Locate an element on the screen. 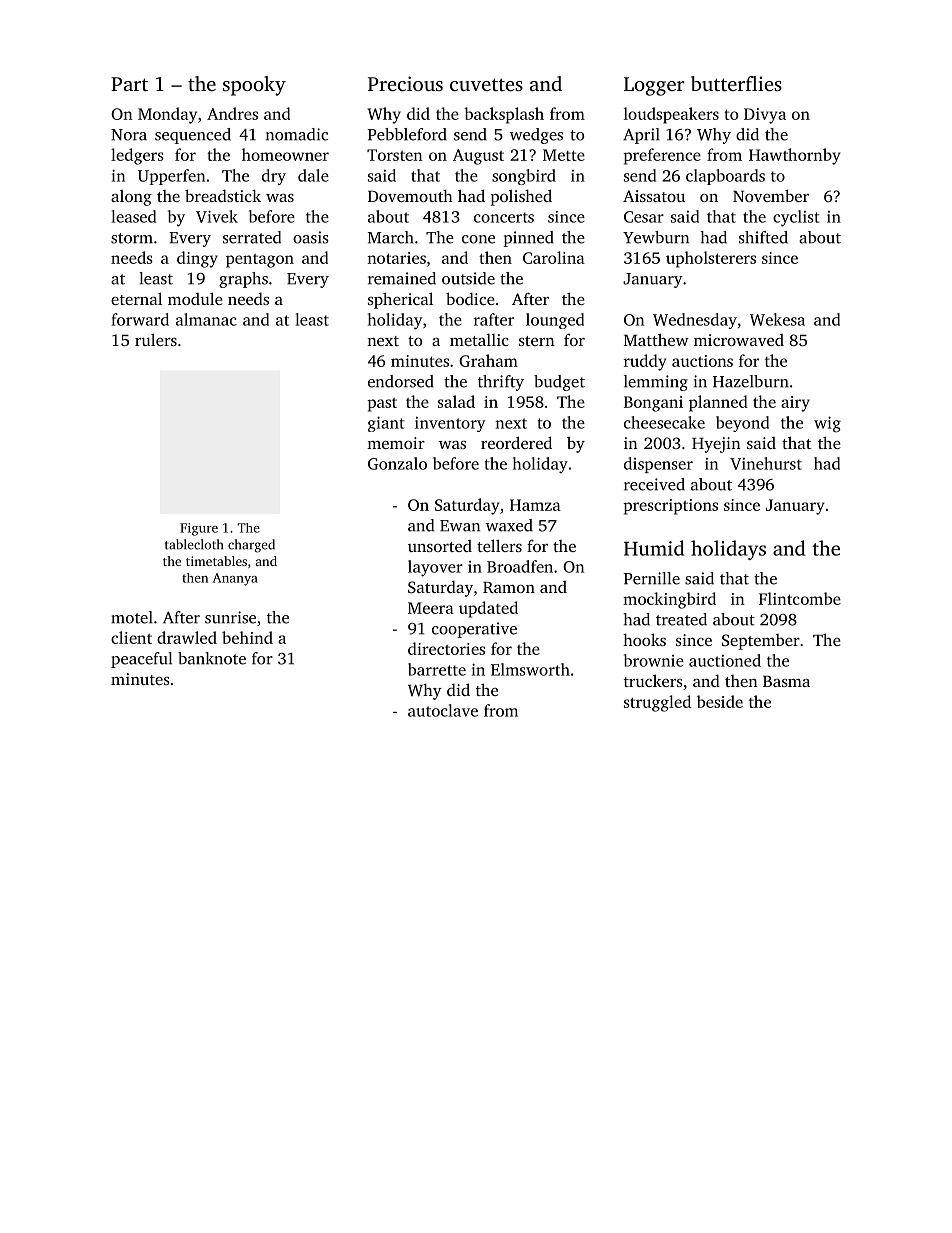 This screenshot has width=952, height=1233. Wekesa is located at coordinates (777, 319).
